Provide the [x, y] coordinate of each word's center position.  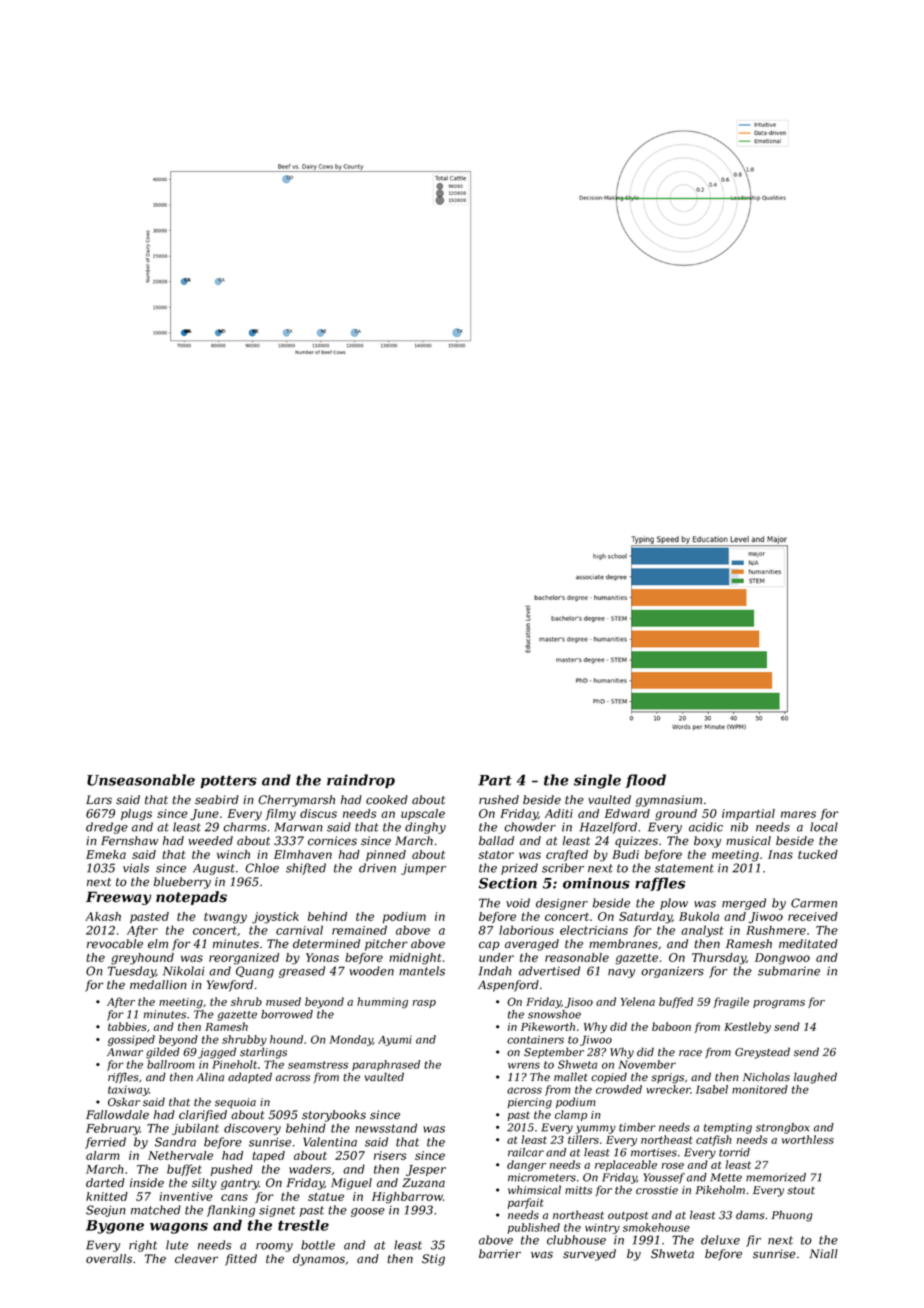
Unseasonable [141, 780]
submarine [789, 971]
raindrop [361, 781]
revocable [115, 944]
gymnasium [668, 801]
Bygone [115, 1227]
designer [562, 904]
